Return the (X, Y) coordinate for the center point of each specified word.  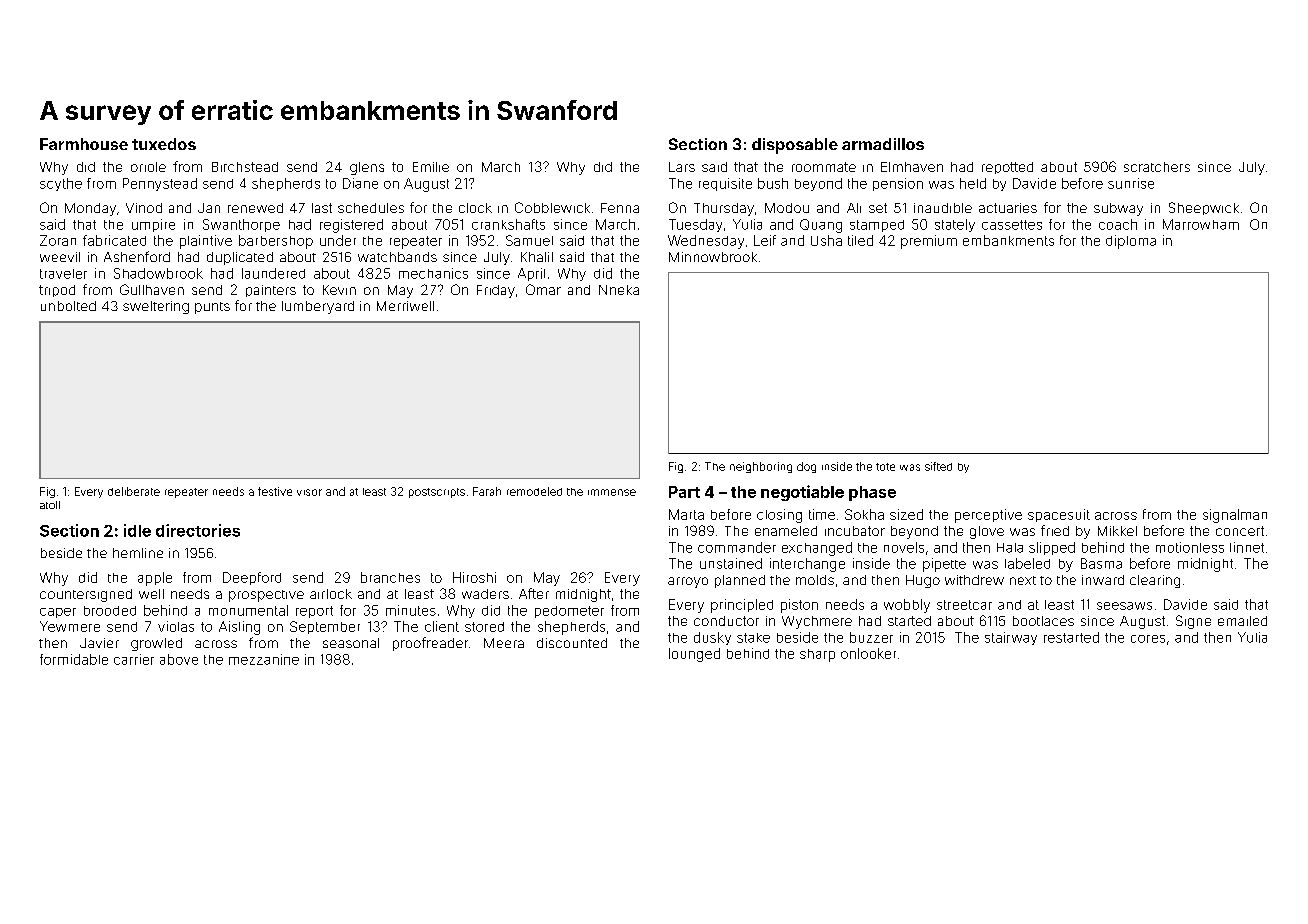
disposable (795, 146)
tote (885, 467)
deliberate (134, 491)
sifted (938, 466)
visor (309, 492)
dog (806, 467)
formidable (74, 659)
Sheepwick (1204, 208)
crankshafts (508, 224)
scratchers (1157, 167)
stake (753, 638)
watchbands (397, 257)
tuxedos (164, 144)
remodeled (534, 491)
